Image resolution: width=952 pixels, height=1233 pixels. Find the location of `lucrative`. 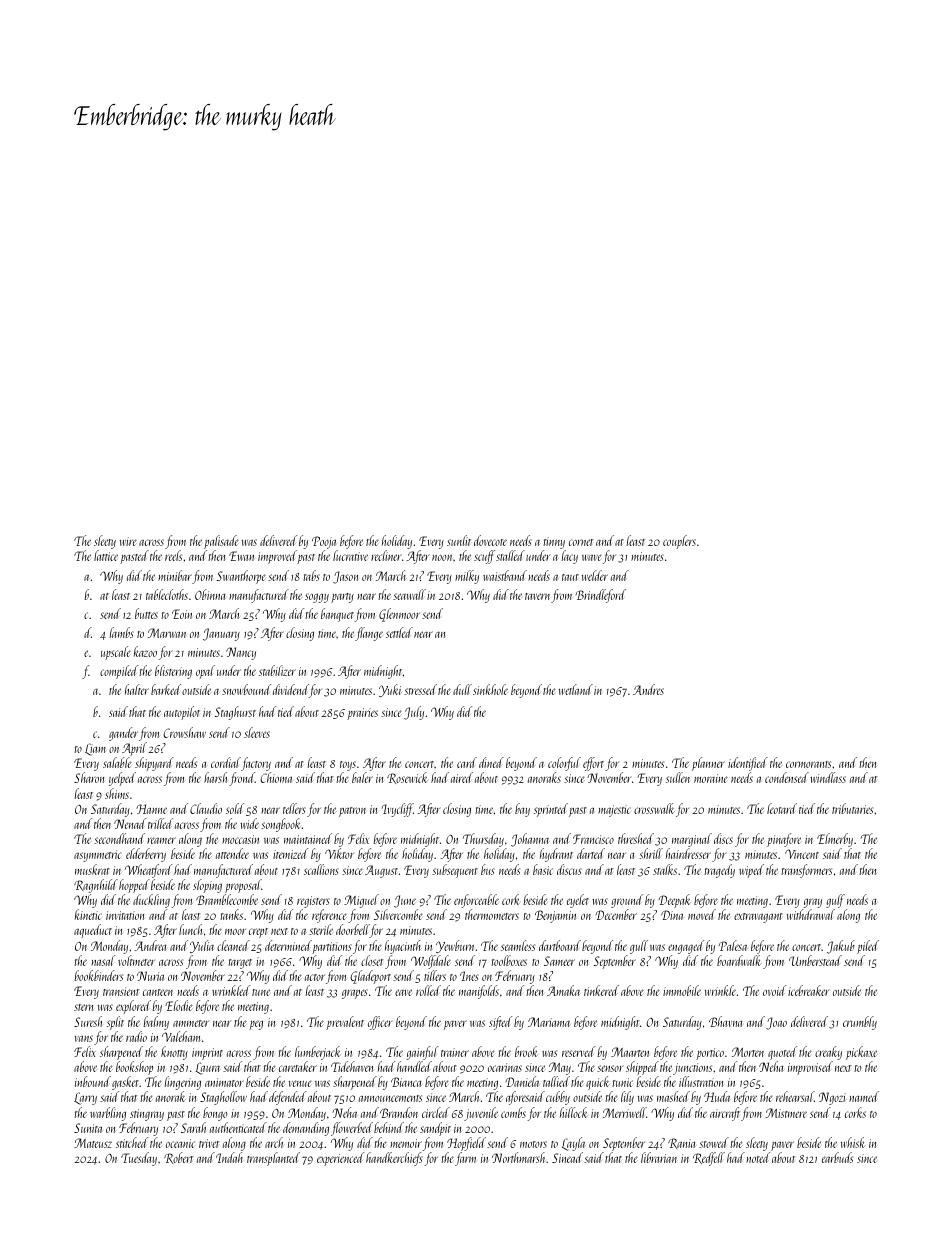

lucrative is located at coordinates (350, 555).
